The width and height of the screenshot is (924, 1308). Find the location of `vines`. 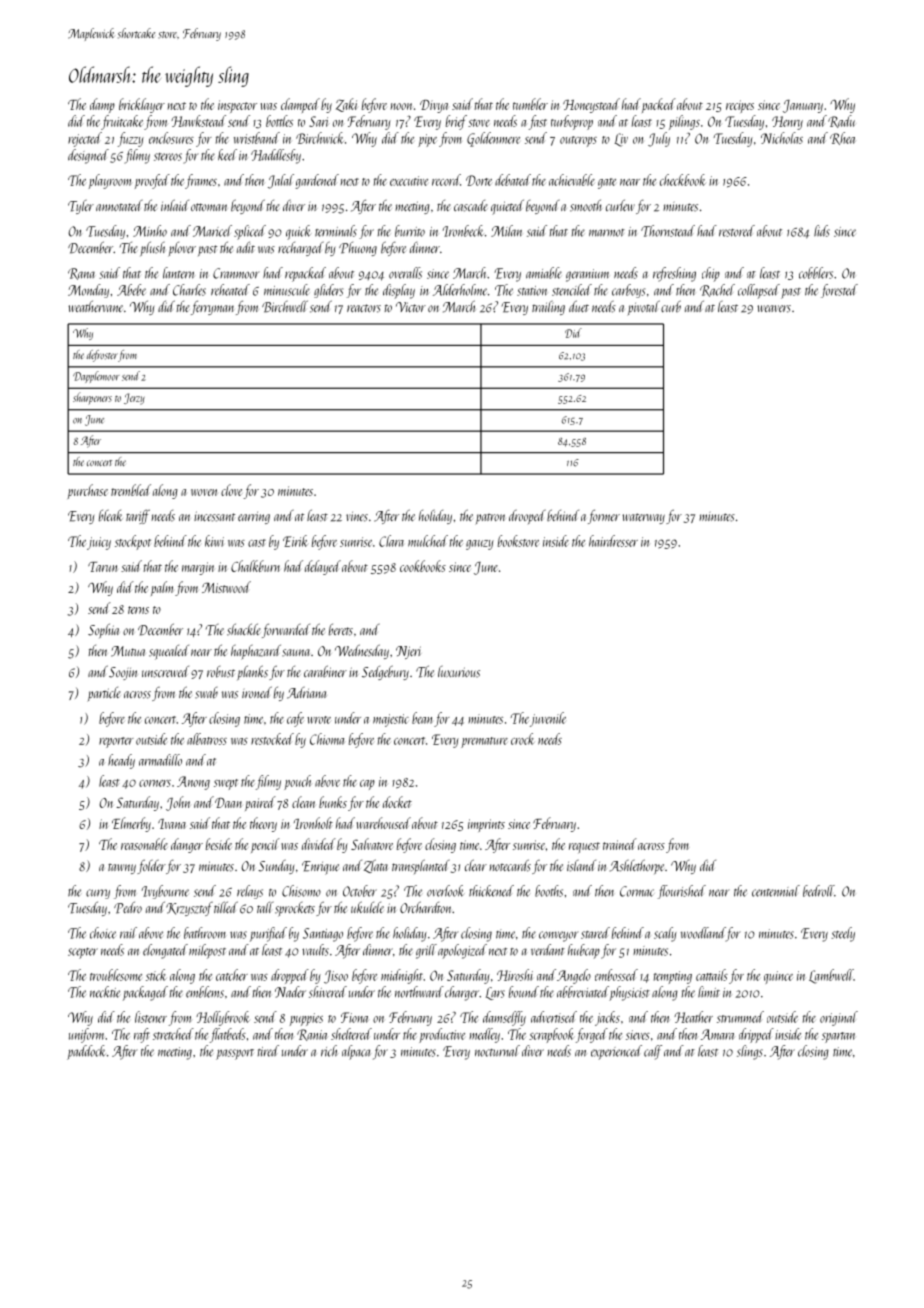

vines is located at coordinates (357, 517).
